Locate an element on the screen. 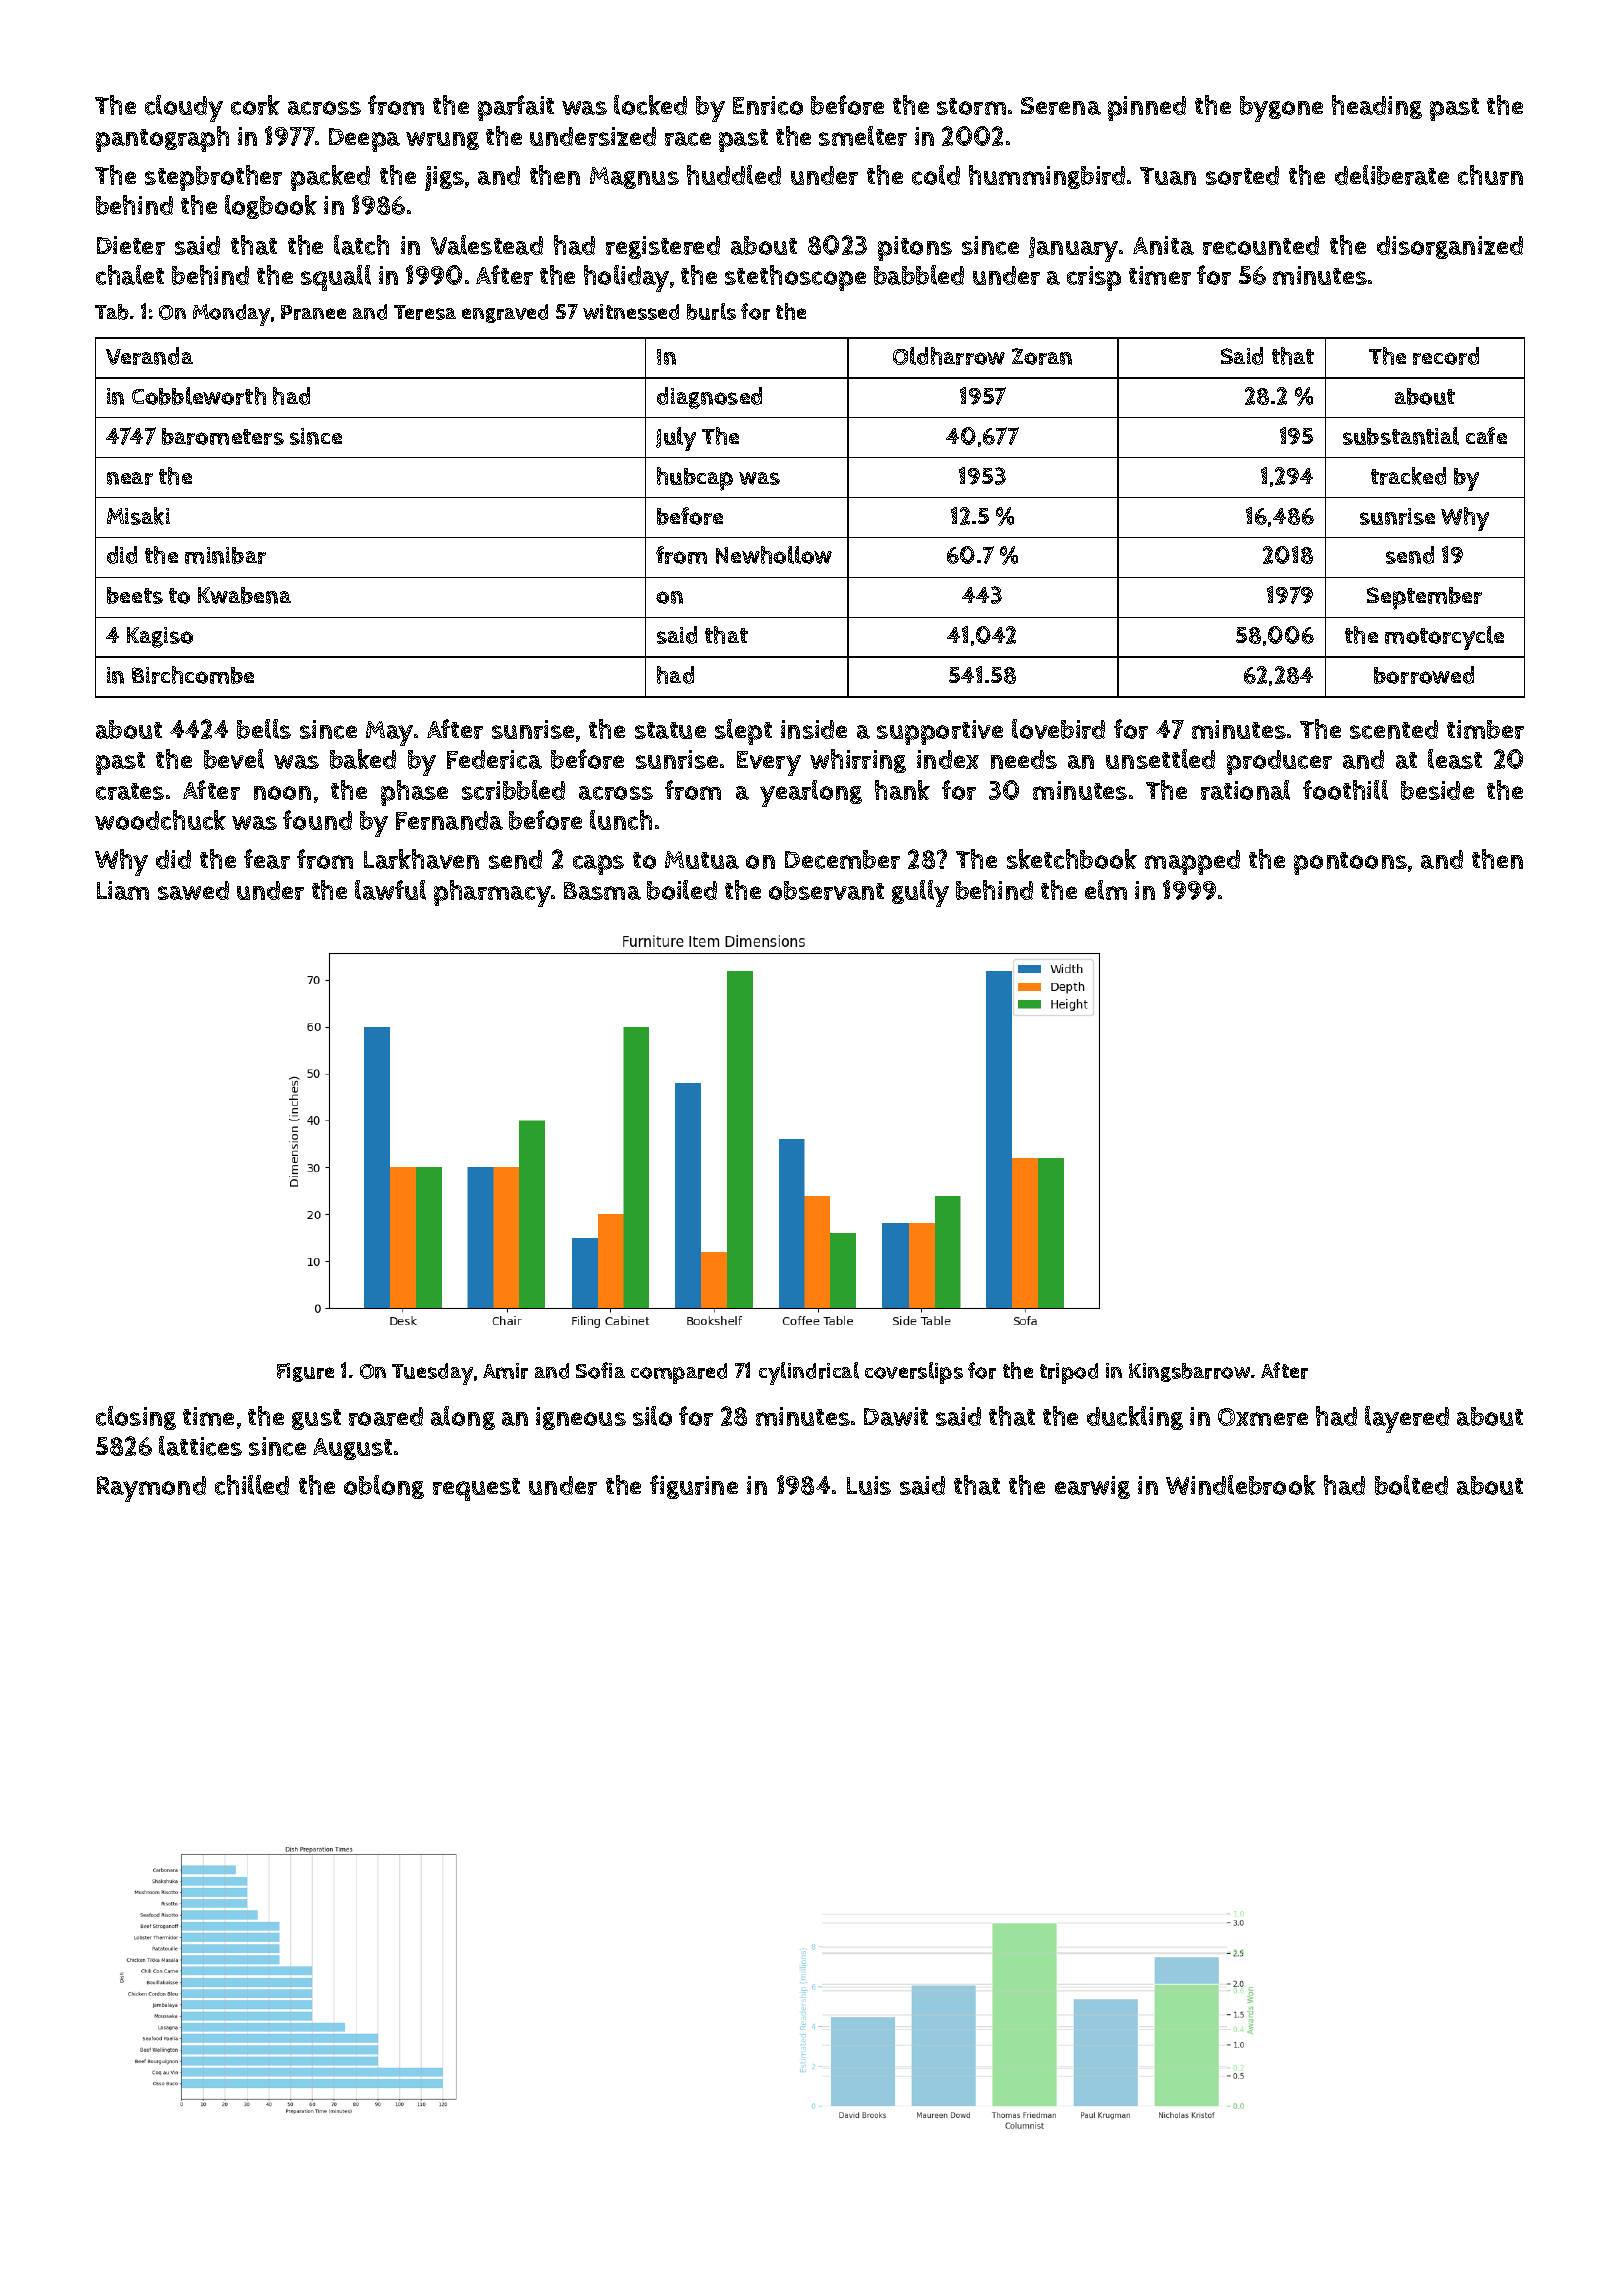 This screenshot has width=1620, height=2292. crisp is located at coordinates (1094, 278).
